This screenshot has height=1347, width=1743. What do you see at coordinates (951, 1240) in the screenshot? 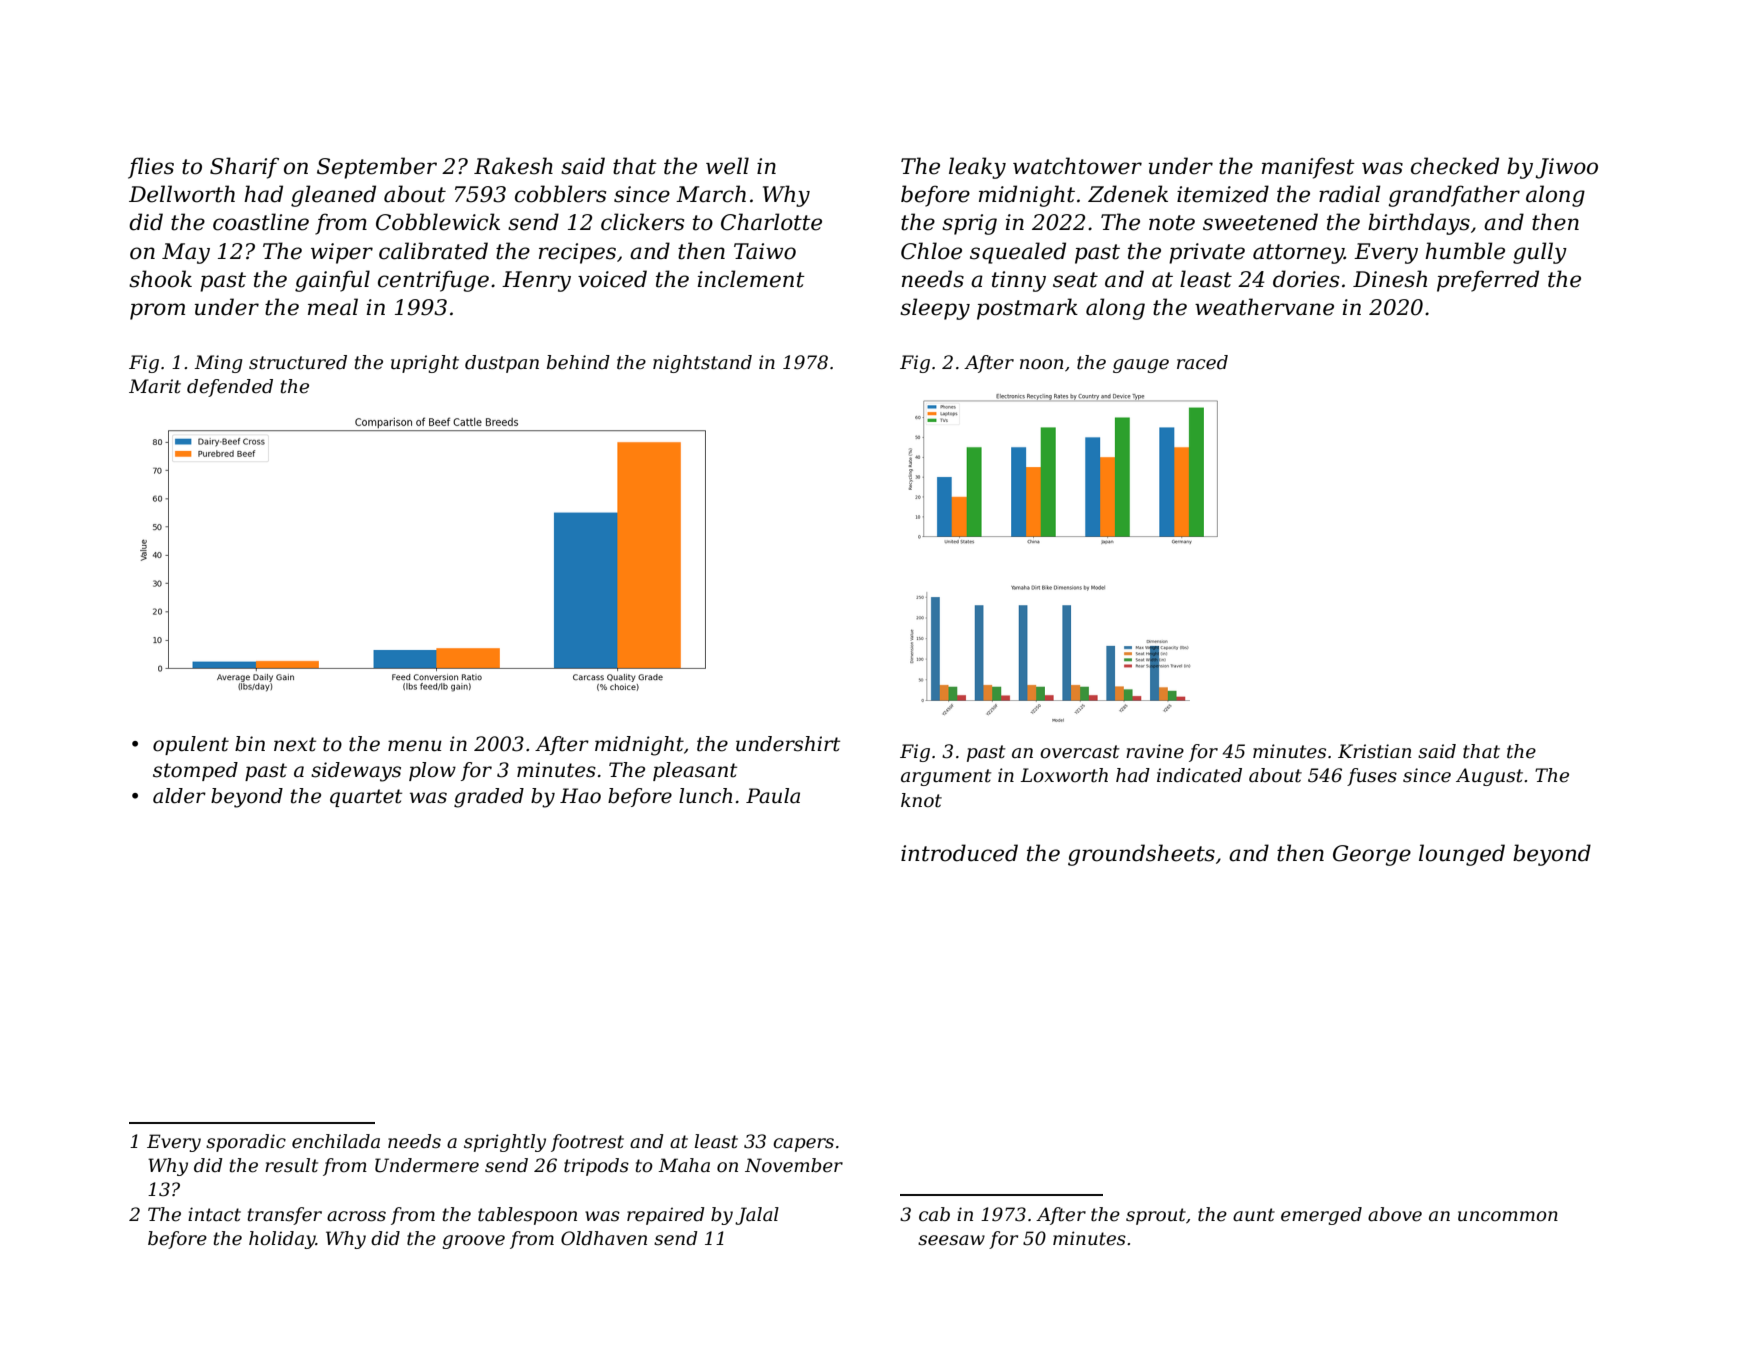
I see `seesaw` at bounding box center [951, 1240].
